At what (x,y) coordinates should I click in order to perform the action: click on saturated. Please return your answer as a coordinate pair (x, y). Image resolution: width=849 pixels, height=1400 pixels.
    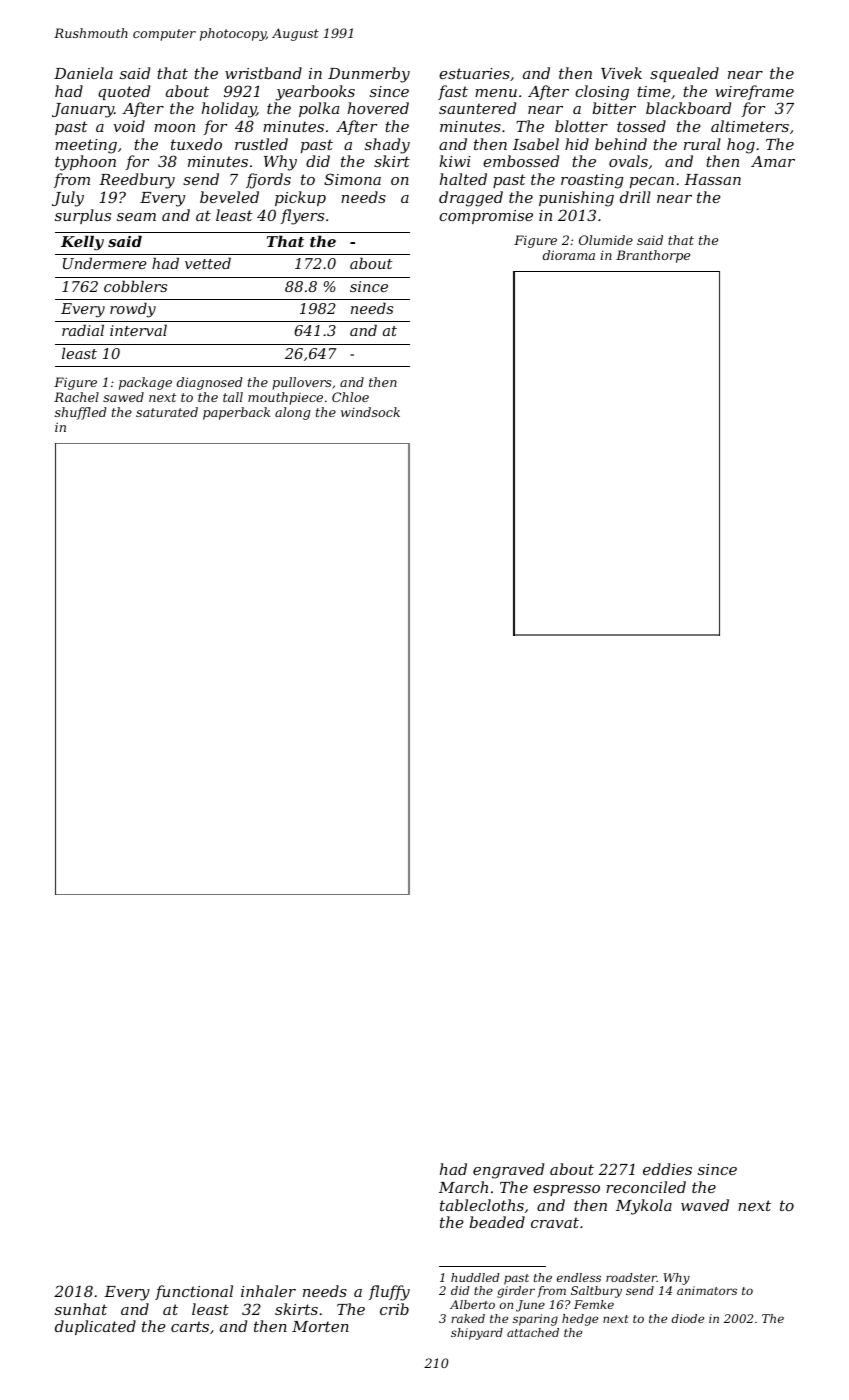
    Looking at the image, I should click on (167, 412).
